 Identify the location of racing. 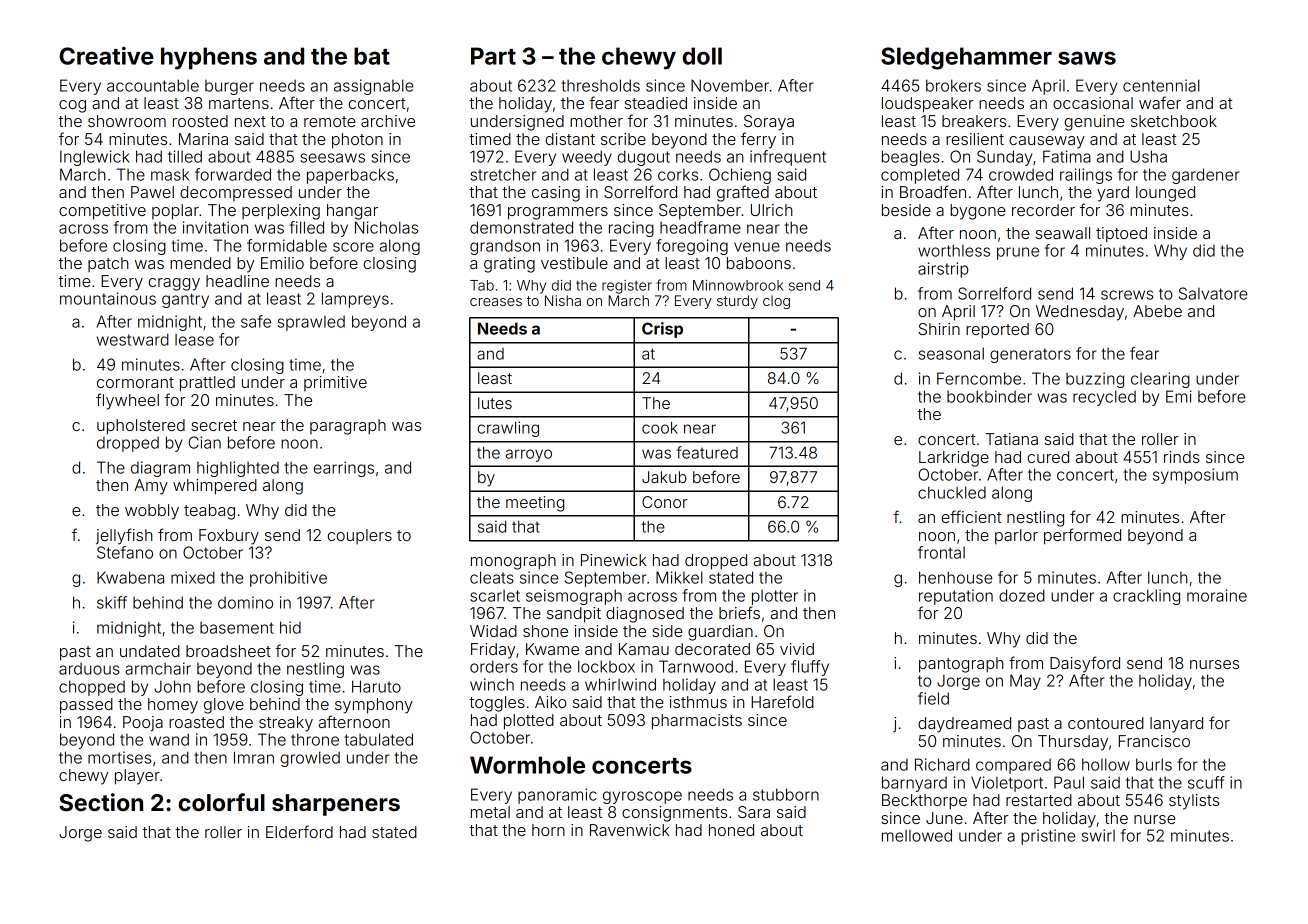
(631, 229).
